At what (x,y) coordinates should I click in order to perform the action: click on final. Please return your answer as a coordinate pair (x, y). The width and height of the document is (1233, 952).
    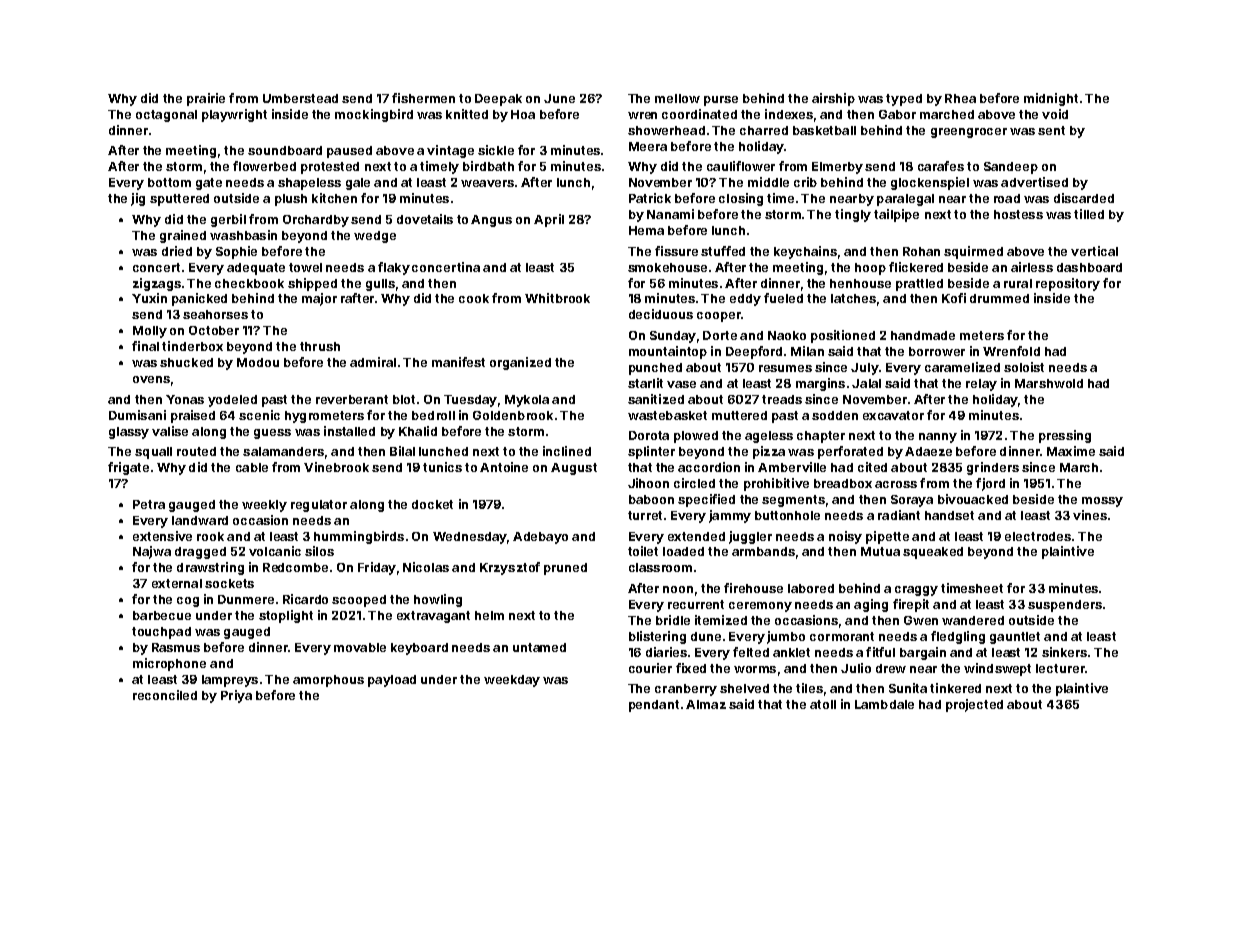
    Looking at the image, I should click on (145, 346).
